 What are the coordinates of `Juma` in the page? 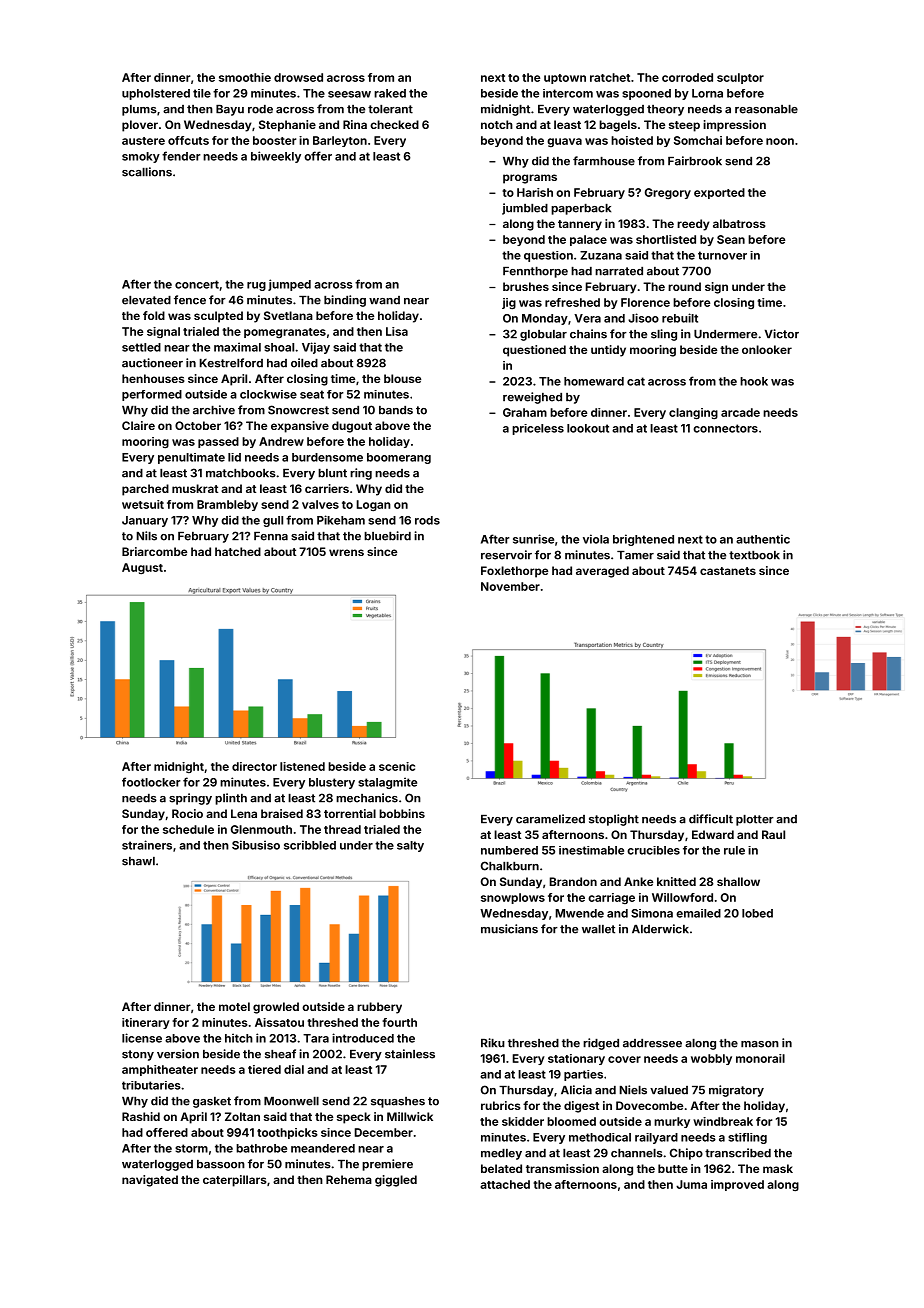 It's located at (691, 1184).
